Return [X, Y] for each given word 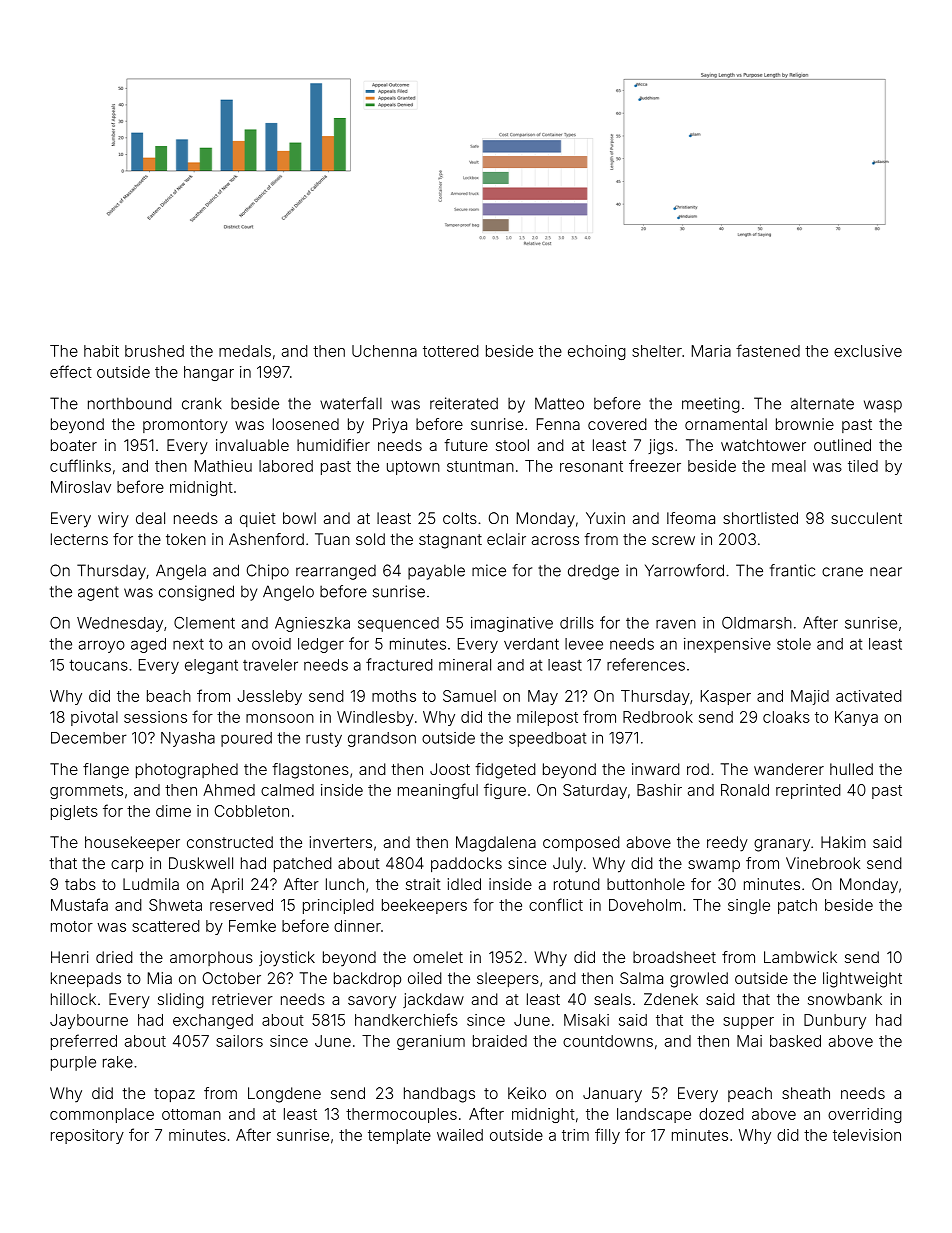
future [466, 445]
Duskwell [201, 863]
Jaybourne [89, 1021]
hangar [209, 373]
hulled [851, 769]
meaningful [438, 791]
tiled [863, 466]
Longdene [284, 1095]
